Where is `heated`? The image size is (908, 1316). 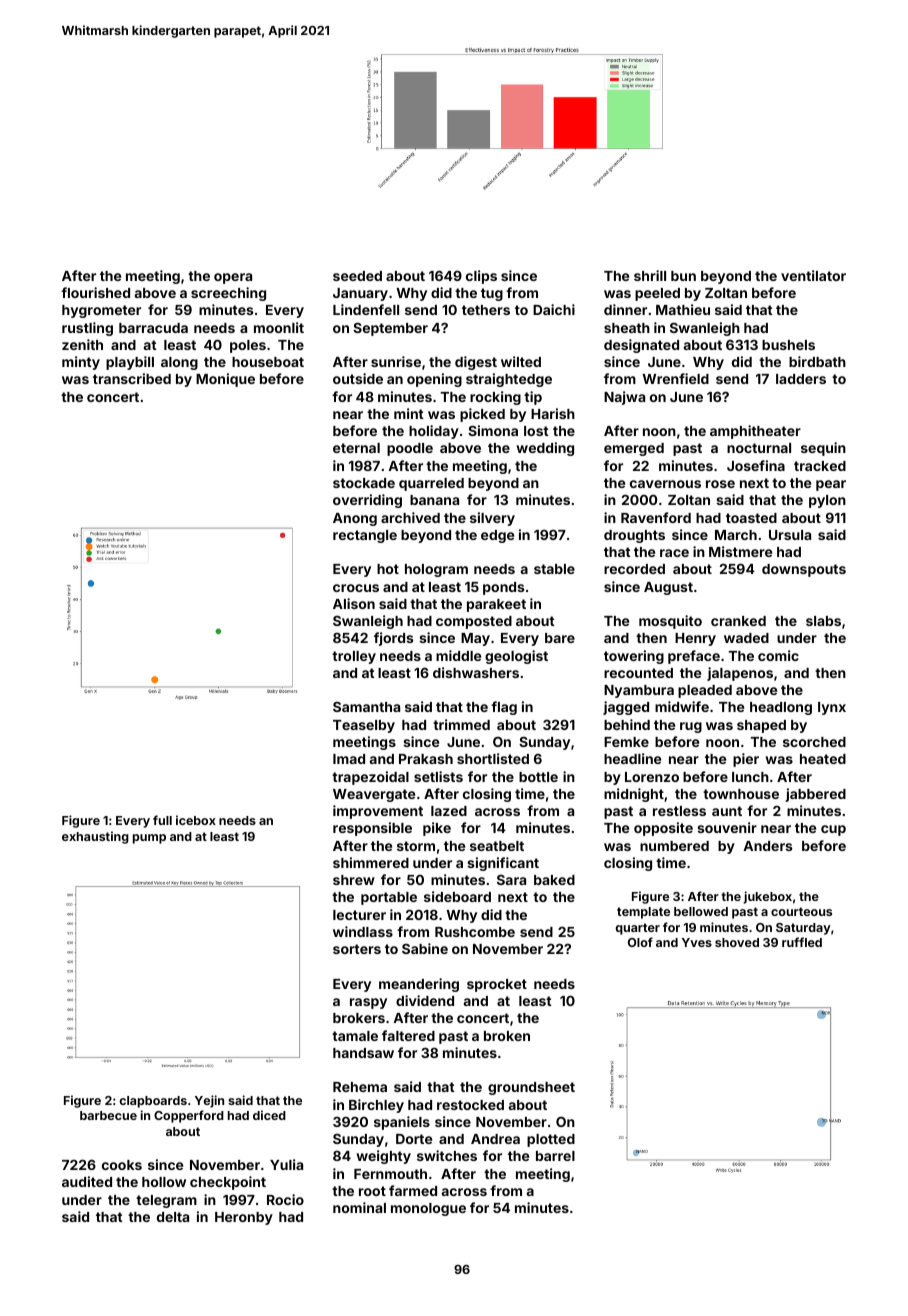 heated is located at coordinates (823, 759).
